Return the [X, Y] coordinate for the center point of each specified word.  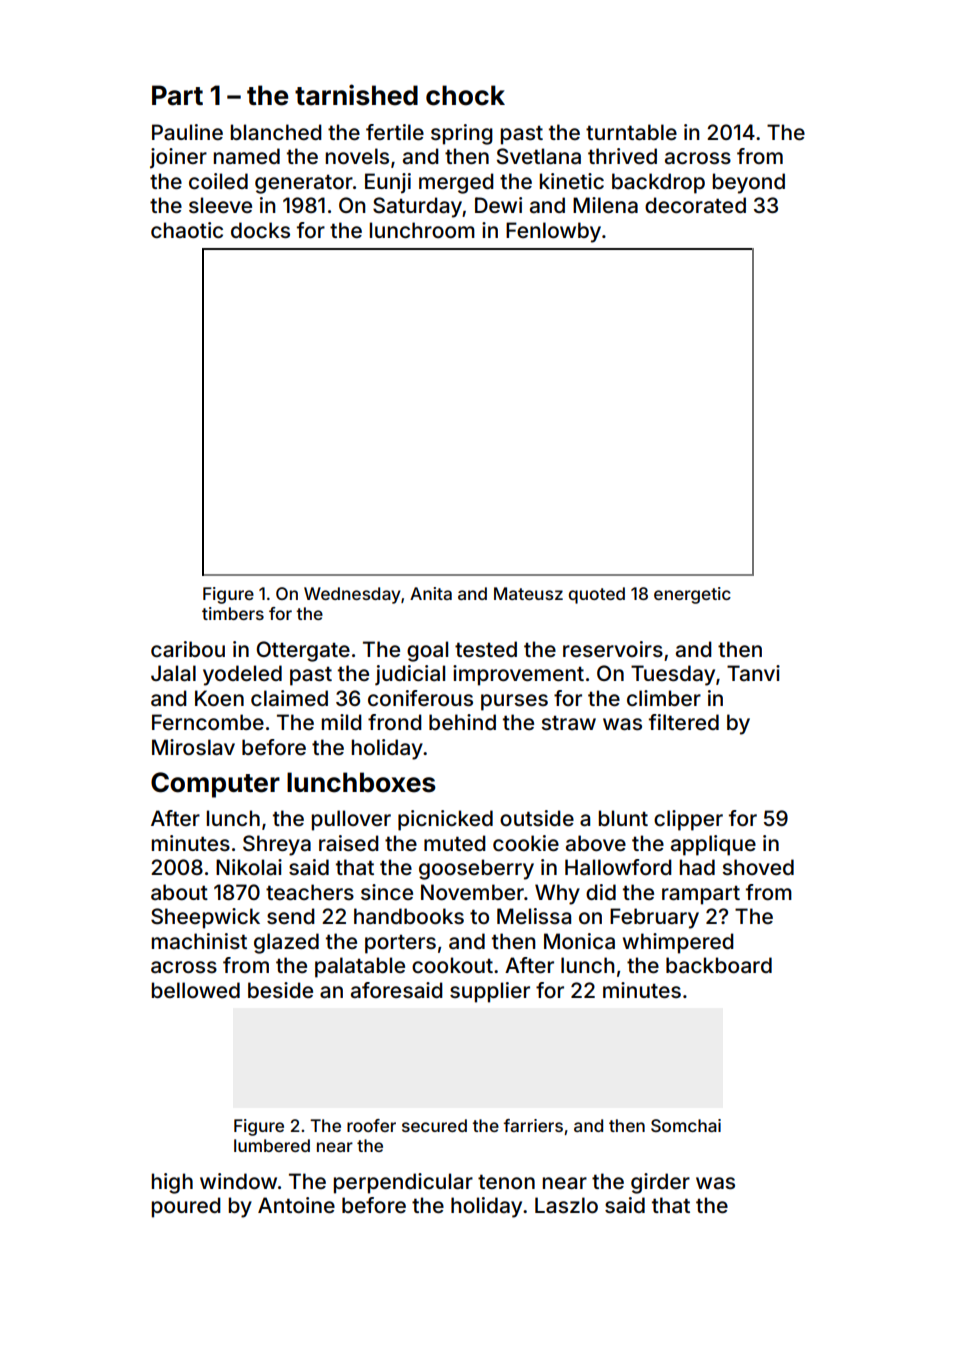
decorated [695, 205]
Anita [431, 593]
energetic [692, 595]
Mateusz [528, 593]
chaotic [187, 230]
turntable [631, 132]
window [238, 1181]
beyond [749, 183]
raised [349, 843]
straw [568, 723]
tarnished [356, 95]
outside [537, 818]
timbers [233, 613]
